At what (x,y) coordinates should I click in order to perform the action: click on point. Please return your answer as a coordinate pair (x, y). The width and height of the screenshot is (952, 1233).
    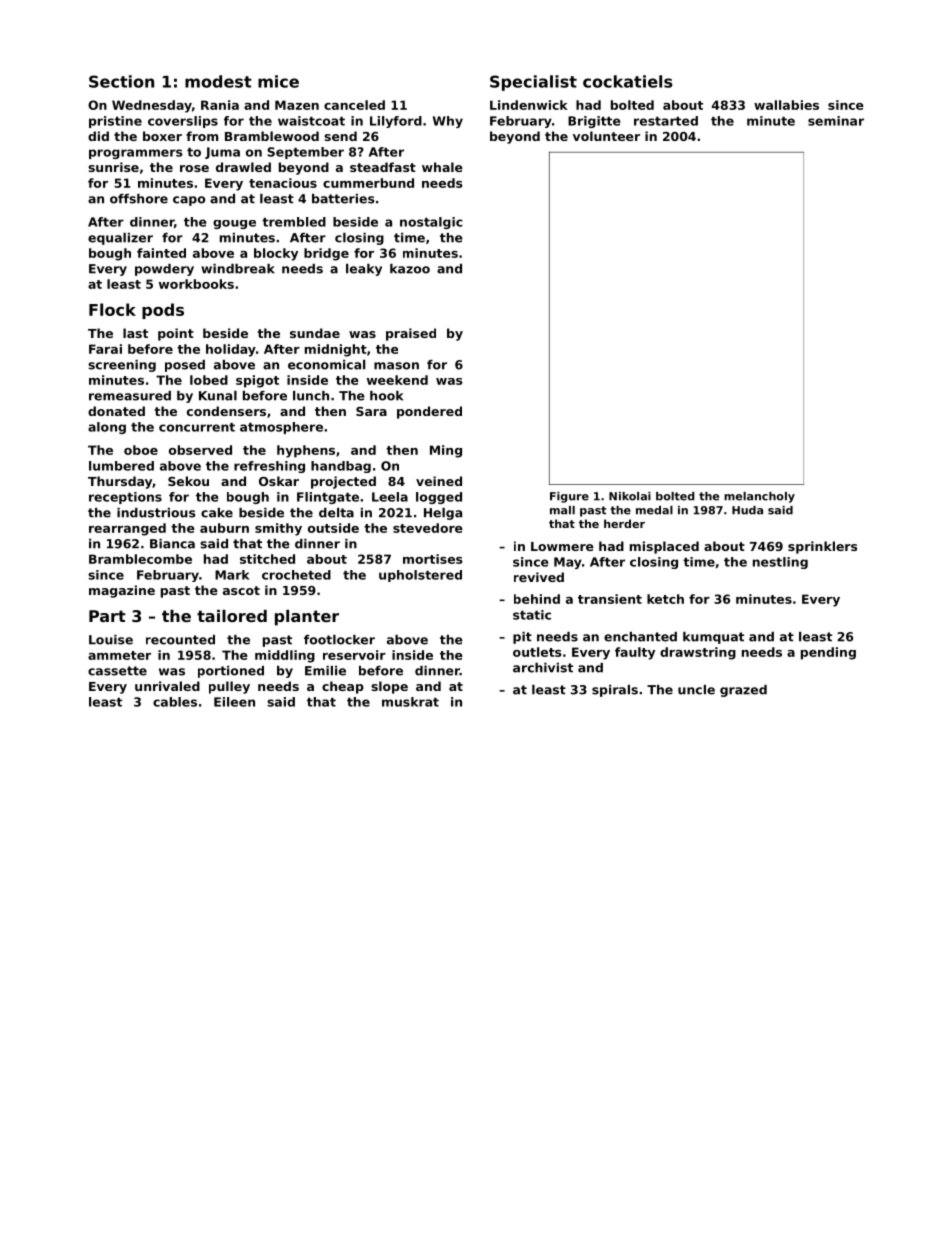
    Looking at the image, I should click on (176, 334).
